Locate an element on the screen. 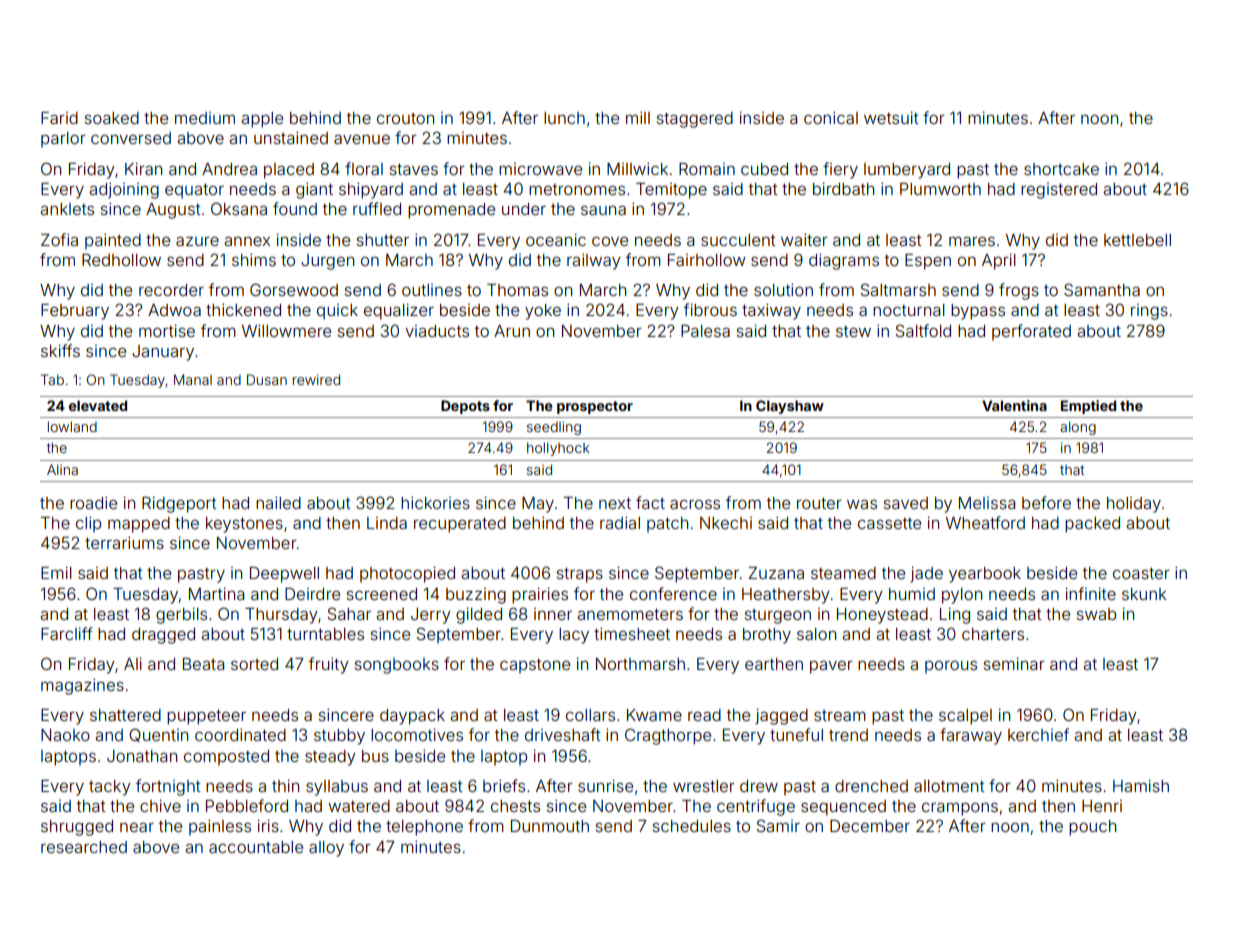 The width and height of the screenshot is (1233, 952). mares is located at coordinates (972, 241).
